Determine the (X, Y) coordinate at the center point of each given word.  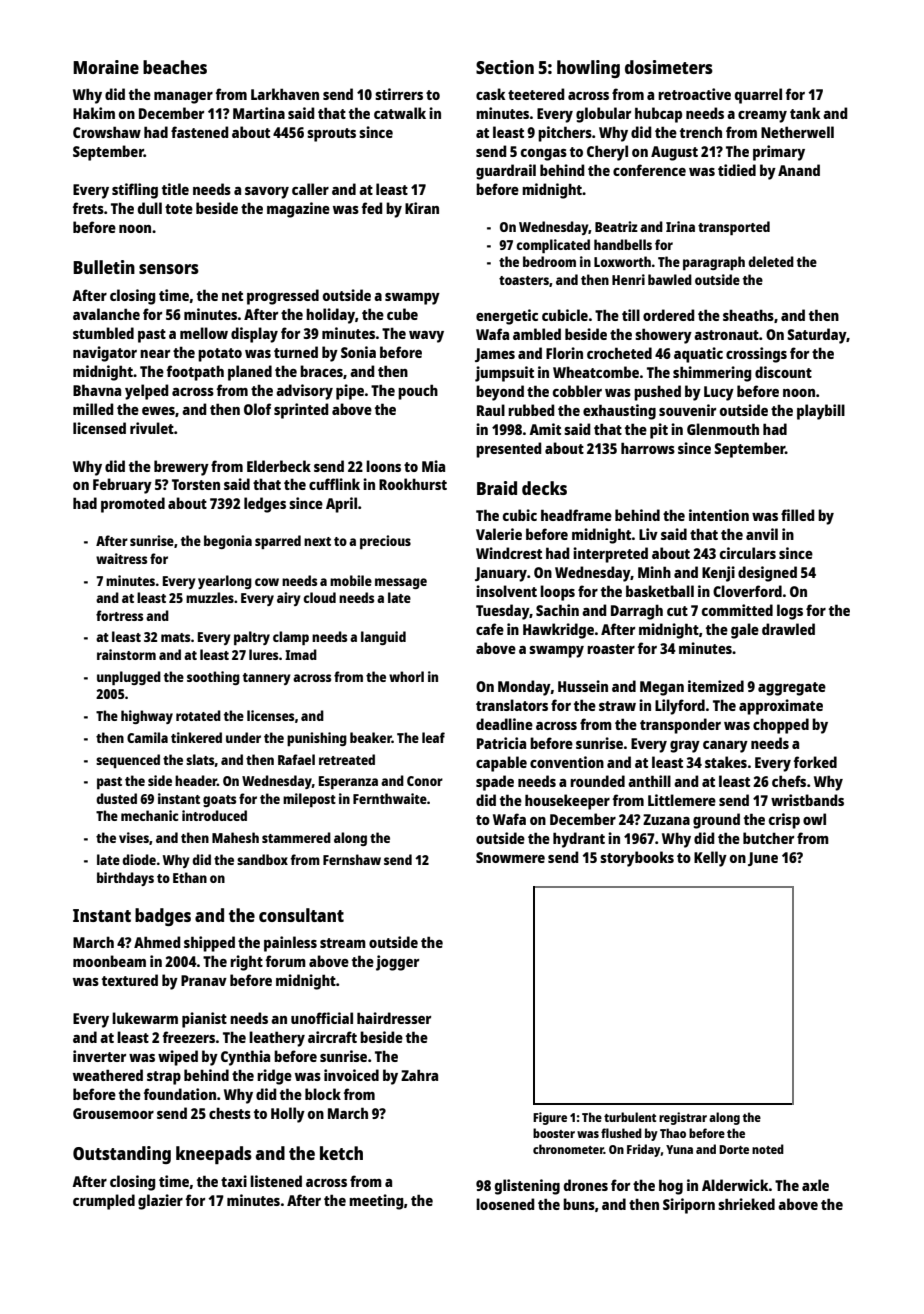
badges (163, 917)
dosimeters (669, 67)
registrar (683, 1118)
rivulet (152, 428)
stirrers (399, 94)
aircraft (332, 1037)
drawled (788, 629)
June (763, 859)
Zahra (419, 1075)
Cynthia (245, 1058)
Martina (259, 113)
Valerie (499, 534)
